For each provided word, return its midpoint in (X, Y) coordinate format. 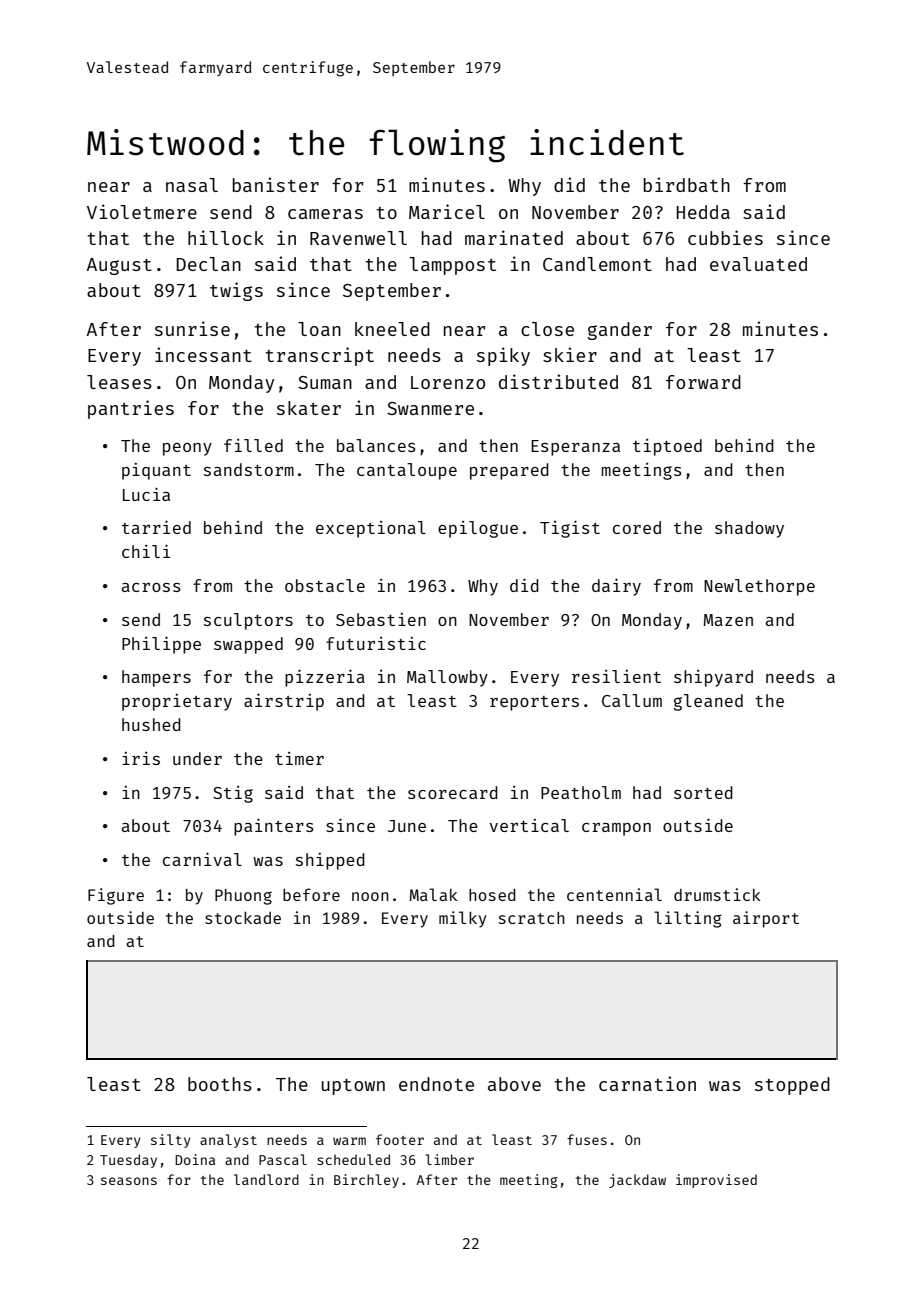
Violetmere (142, 211)
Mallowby (447, 678)
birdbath (687, 184)
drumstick (717, 894)
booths (220, 1084)
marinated (514, 237)
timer (299, 758)
